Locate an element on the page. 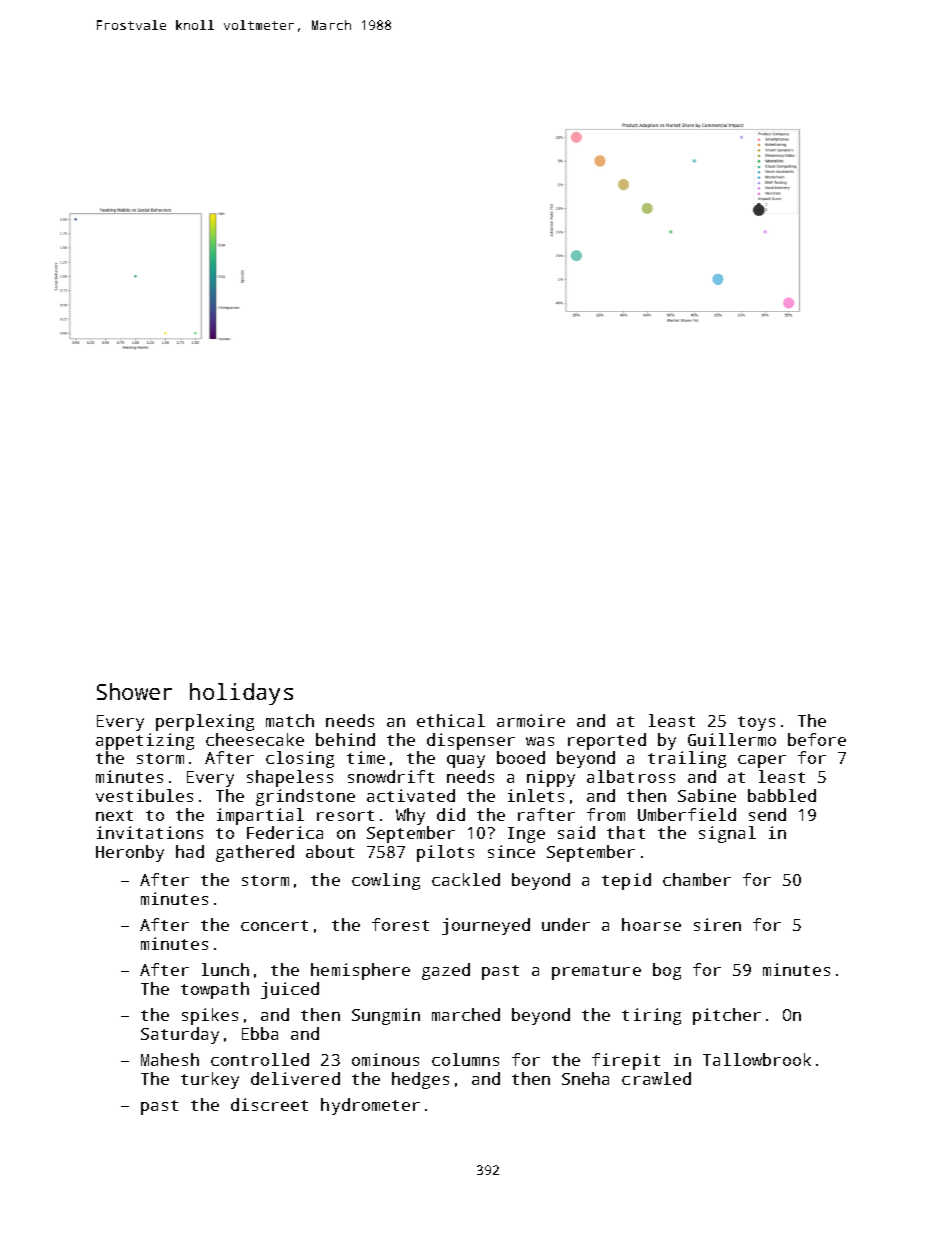  pitcher is located at coordinates (727, 1016).
